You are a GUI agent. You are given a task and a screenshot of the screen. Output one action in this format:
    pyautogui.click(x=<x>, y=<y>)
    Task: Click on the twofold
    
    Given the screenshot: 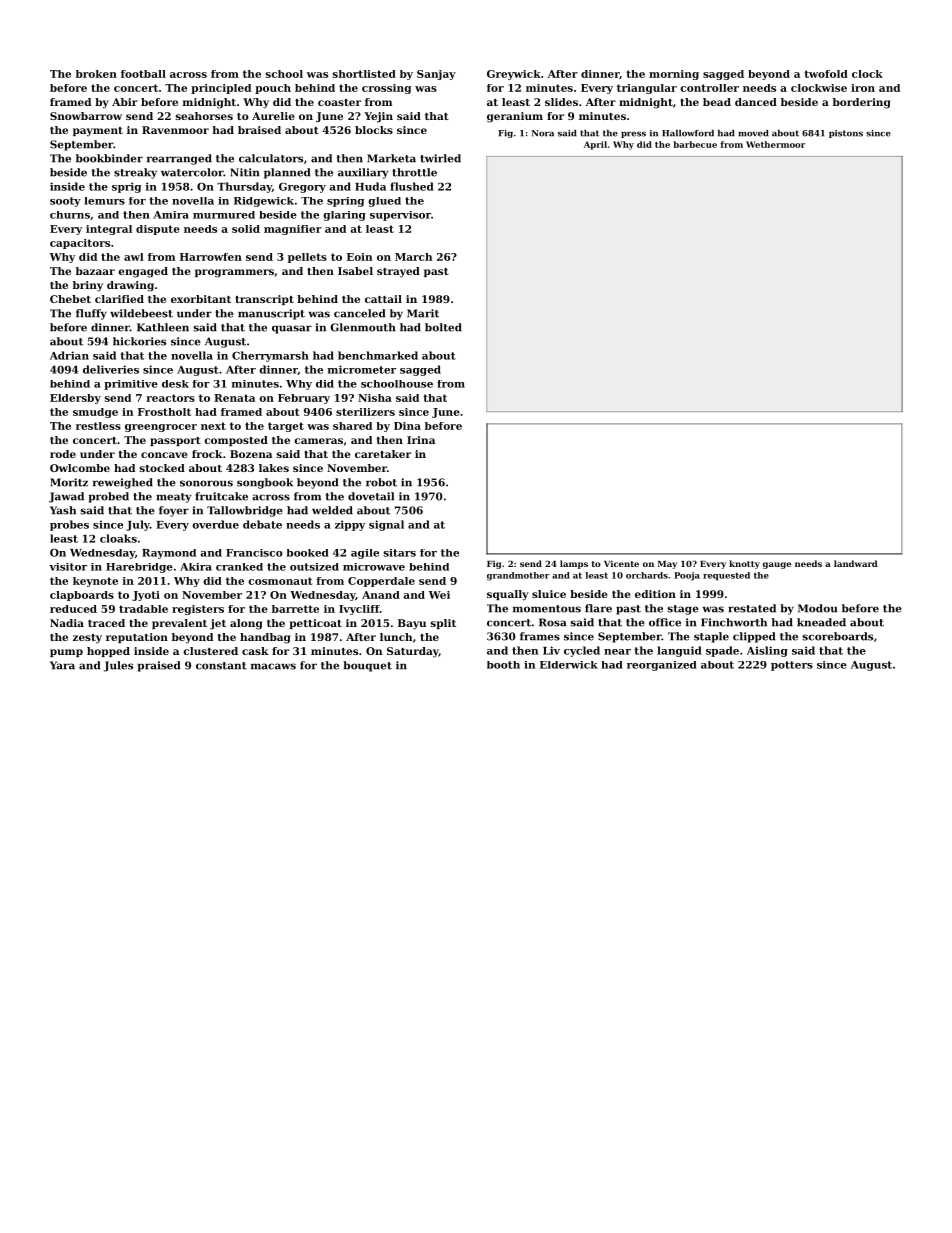 What is the action you would take?
    pyautogui.click(x=826, y=74)
